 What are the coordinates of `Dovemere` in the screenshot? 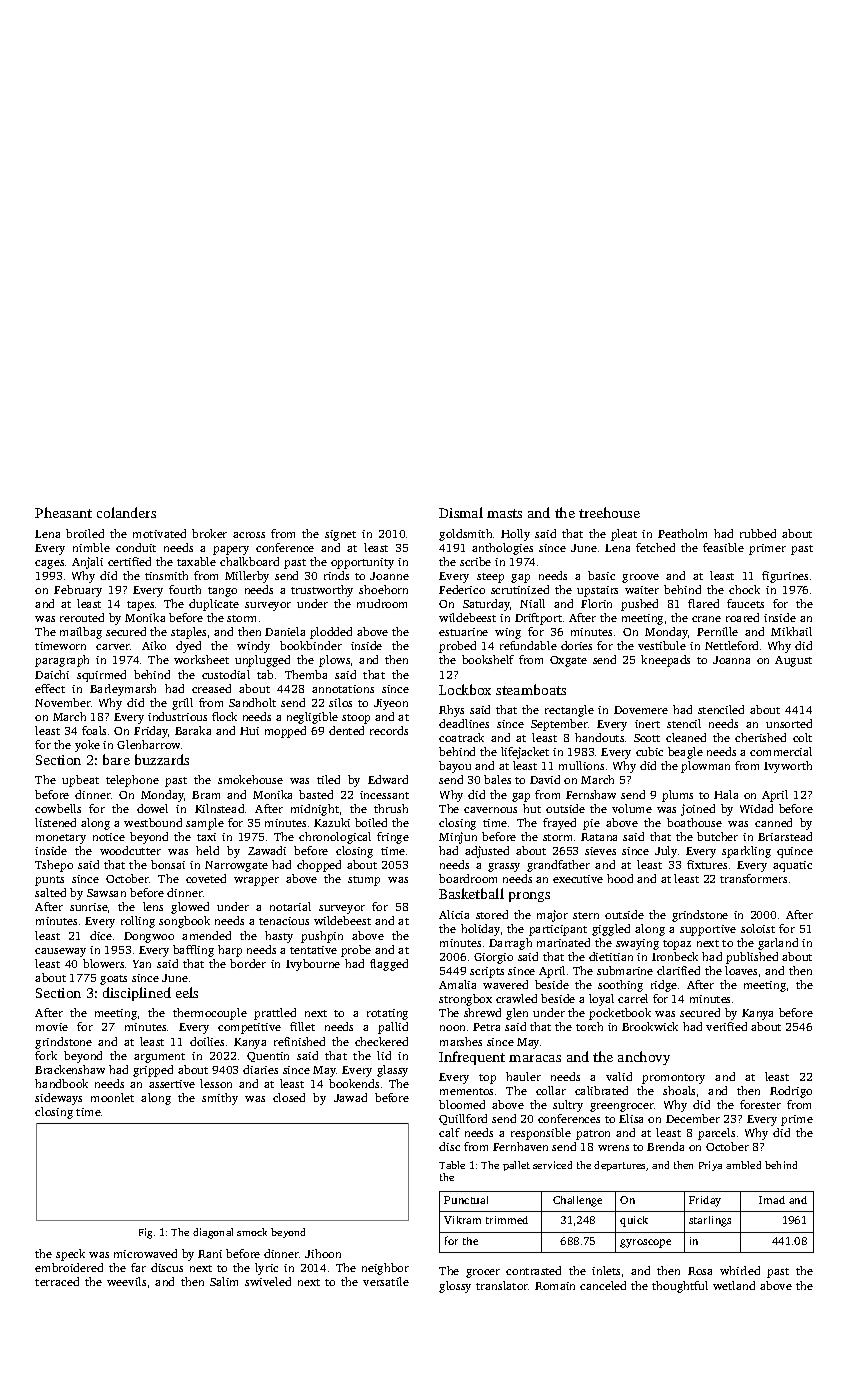 It's located at (641, 710).
